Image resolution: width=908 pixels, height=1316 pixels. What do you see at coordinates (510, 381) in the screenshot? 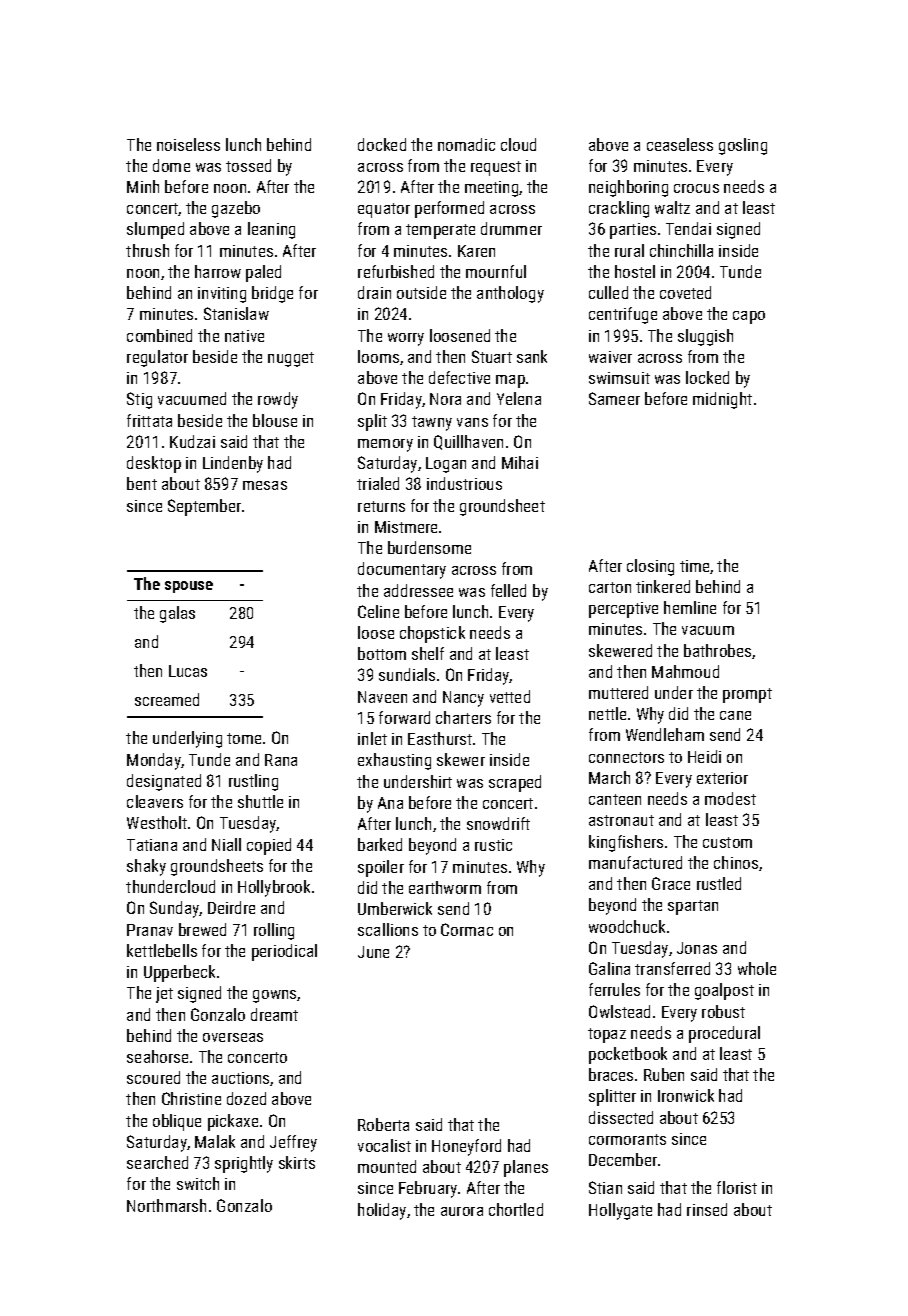
I see `map` at bounding box center [510, 381].
